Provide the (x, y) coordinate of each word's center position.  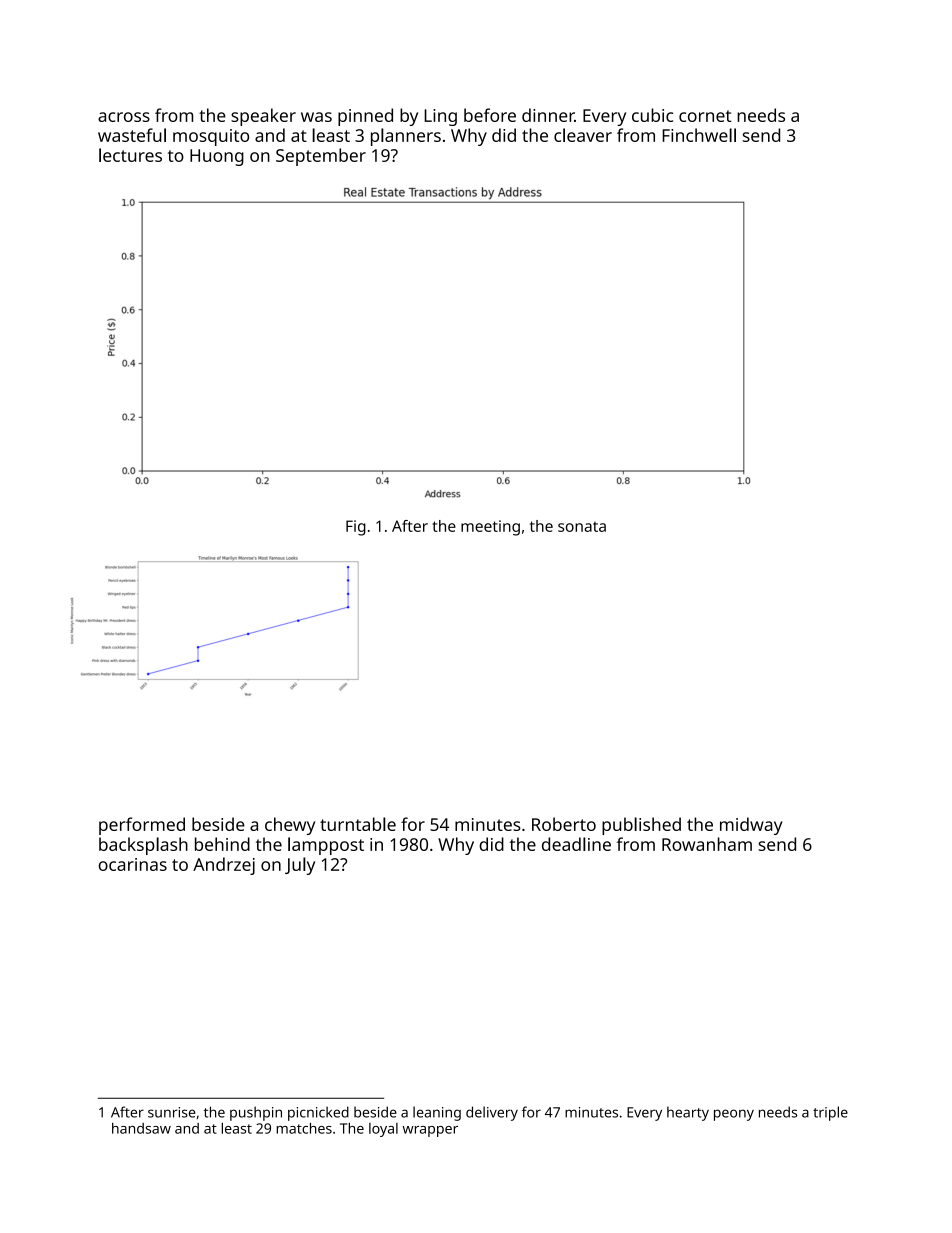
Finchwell (699, 135)
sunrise (171, 1112)
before (490, 115)
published (641, 826)
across (124, 117)
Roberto (564, 824)
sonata (582, 526)
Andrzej (224, 866)
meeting (490, 528)
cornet (705, 116)
